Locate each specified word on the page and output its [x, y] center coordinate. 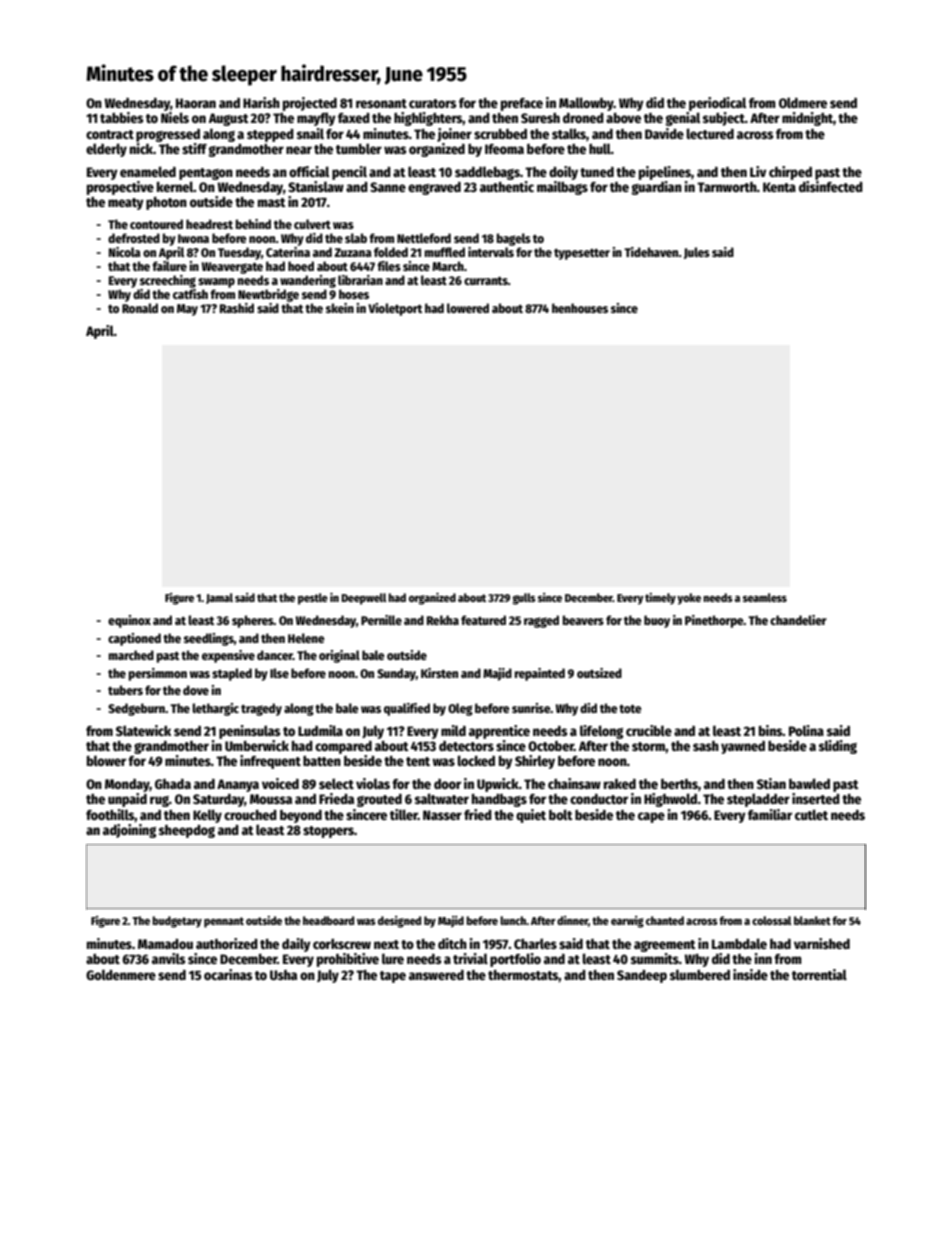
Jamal [219, 598]
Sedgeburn [136, 709]
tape [393, 977]
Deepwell [363, 599]
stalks [569, 133]
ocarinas [228, 974]
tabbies [122, 117]
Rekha [443, 620]
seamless [765, 597]
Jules [697, 253]
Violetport [395, 309]
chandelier [798, 620]
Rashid [237, 308]
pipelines [665, 173]
